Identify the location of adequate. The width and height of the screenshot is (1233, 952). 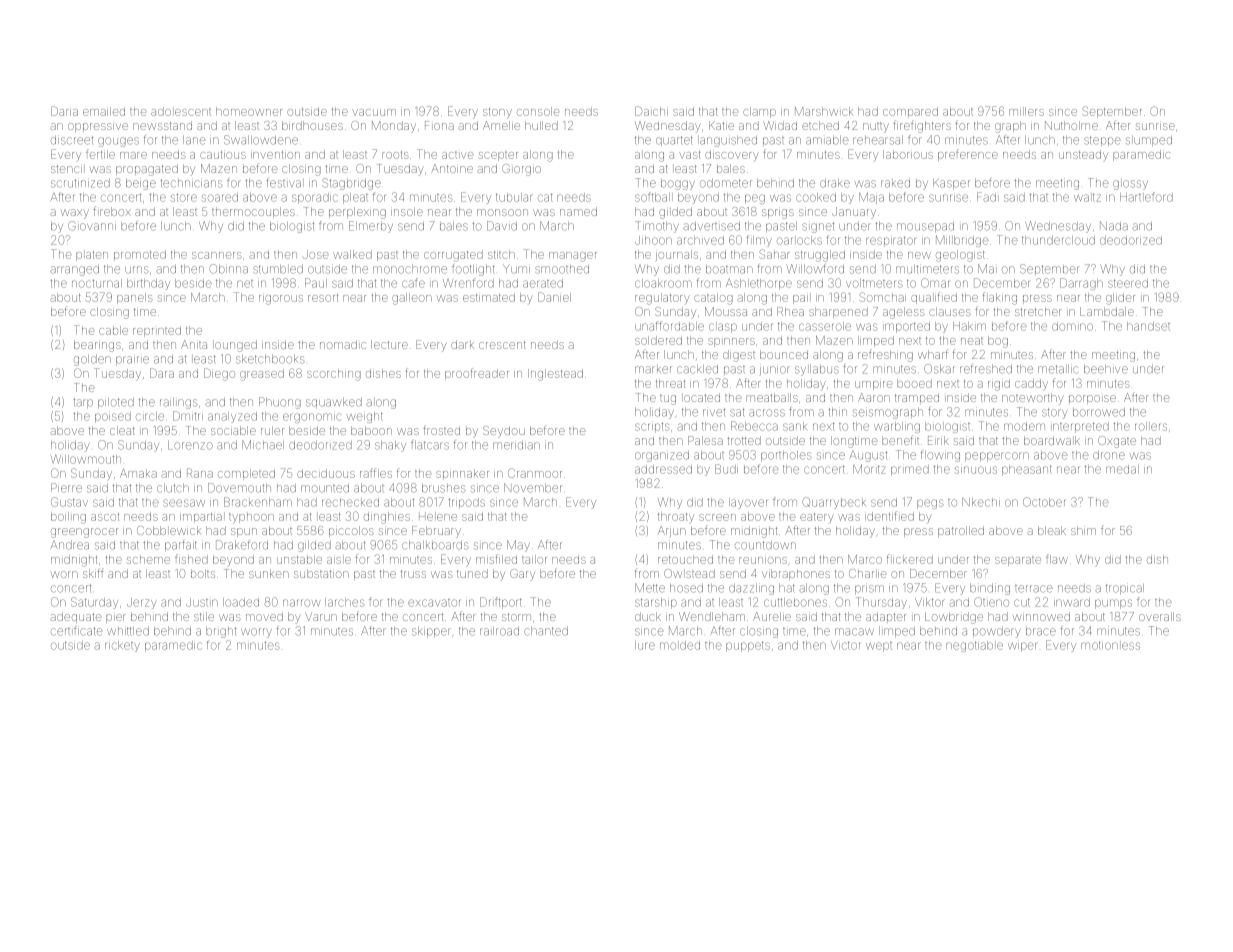
(75, 617).
